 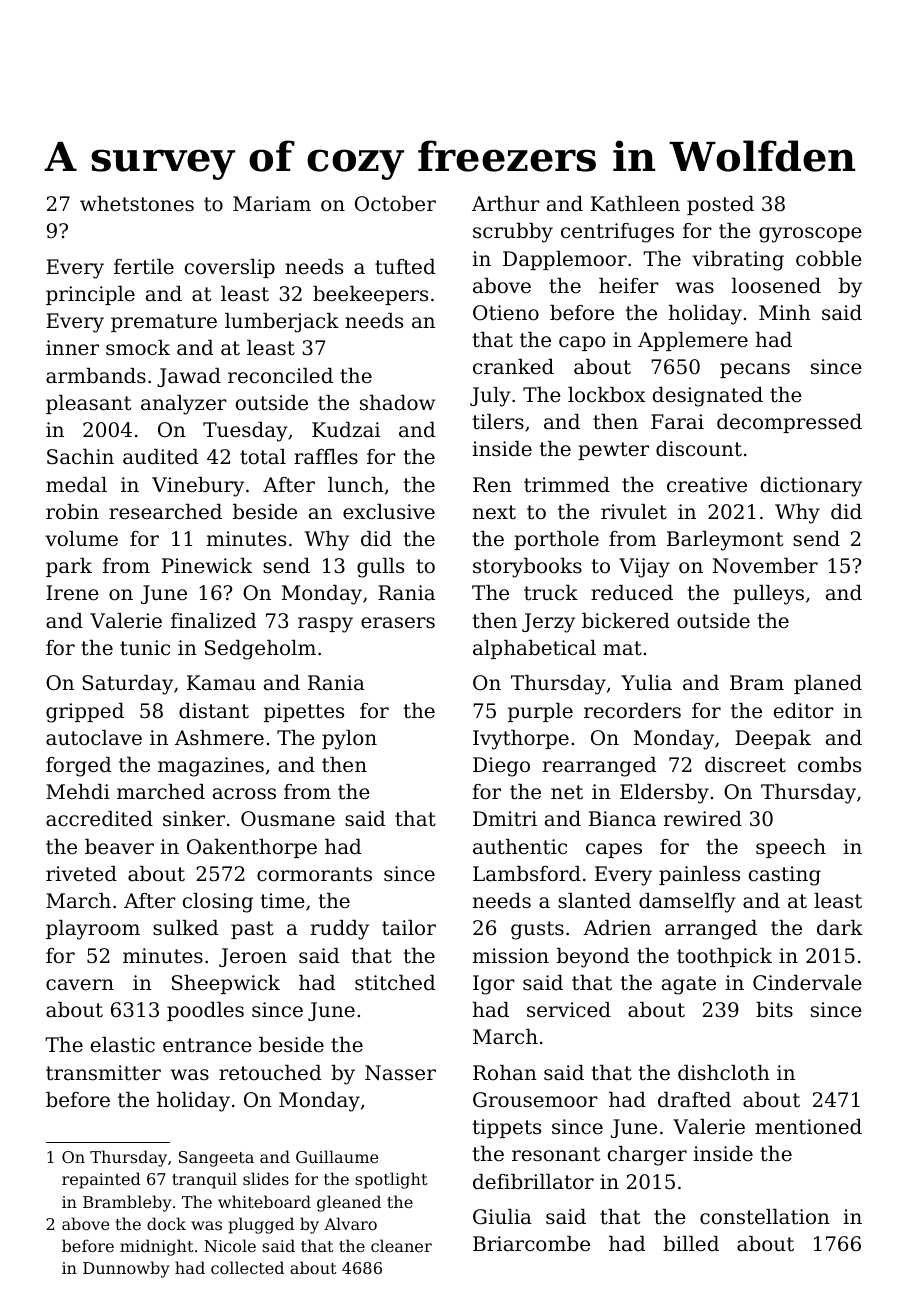 What do you see at coordinates (502, 1217) in the screenshot?
I see `Giulia` at bounding box center [502, 1217].
